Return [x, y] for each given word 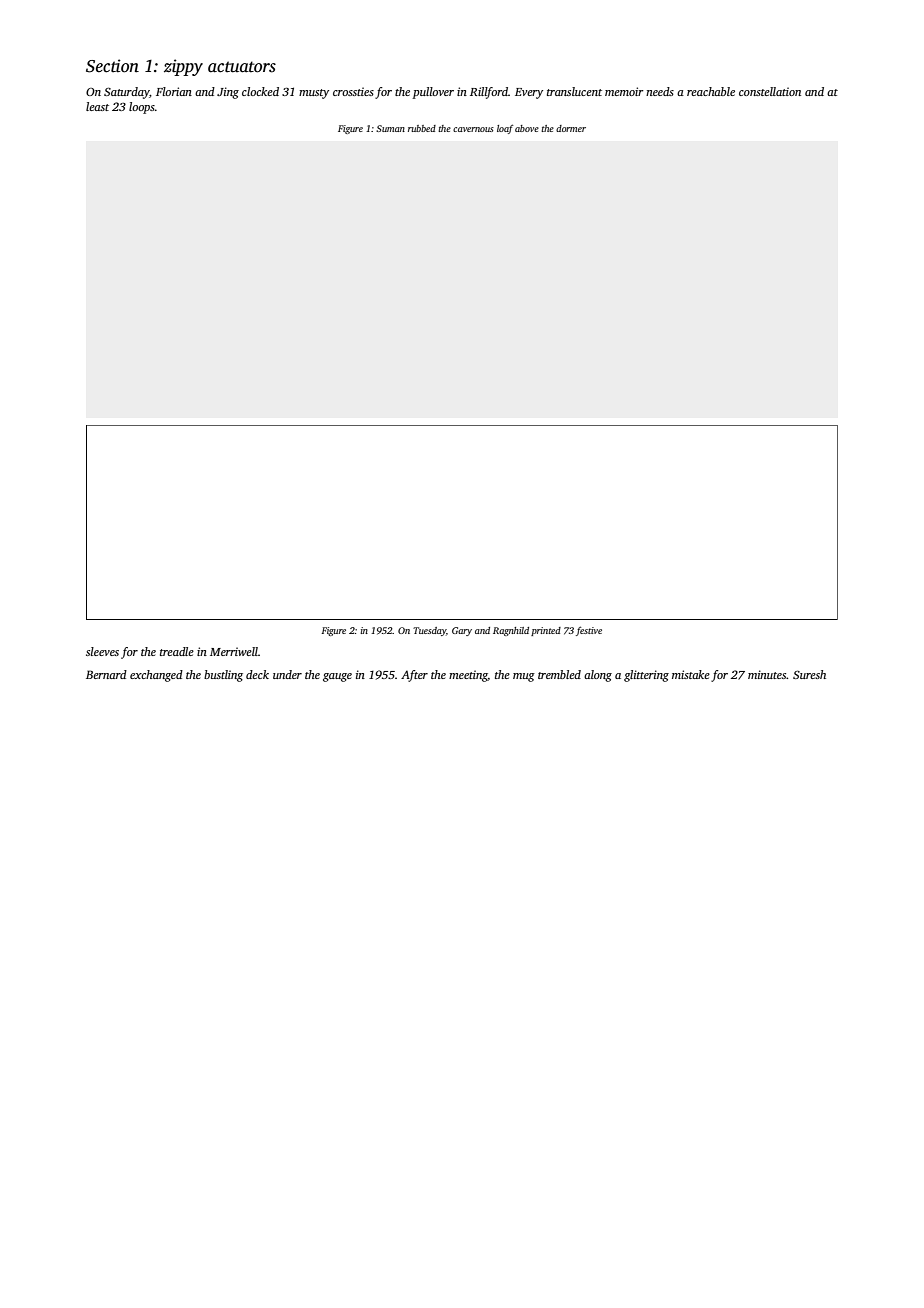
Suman [390, 128]
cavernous [473, 129]
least [97, 106]
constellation [770, 91]
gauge [337, 677]
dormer [571, 128]
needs [660, 91]
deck [257, 674]
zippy [183, 67]
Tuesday [429, 631]
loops [142, 108]
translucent [574, 91]
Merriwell [234, 651]
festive [589, 631]
